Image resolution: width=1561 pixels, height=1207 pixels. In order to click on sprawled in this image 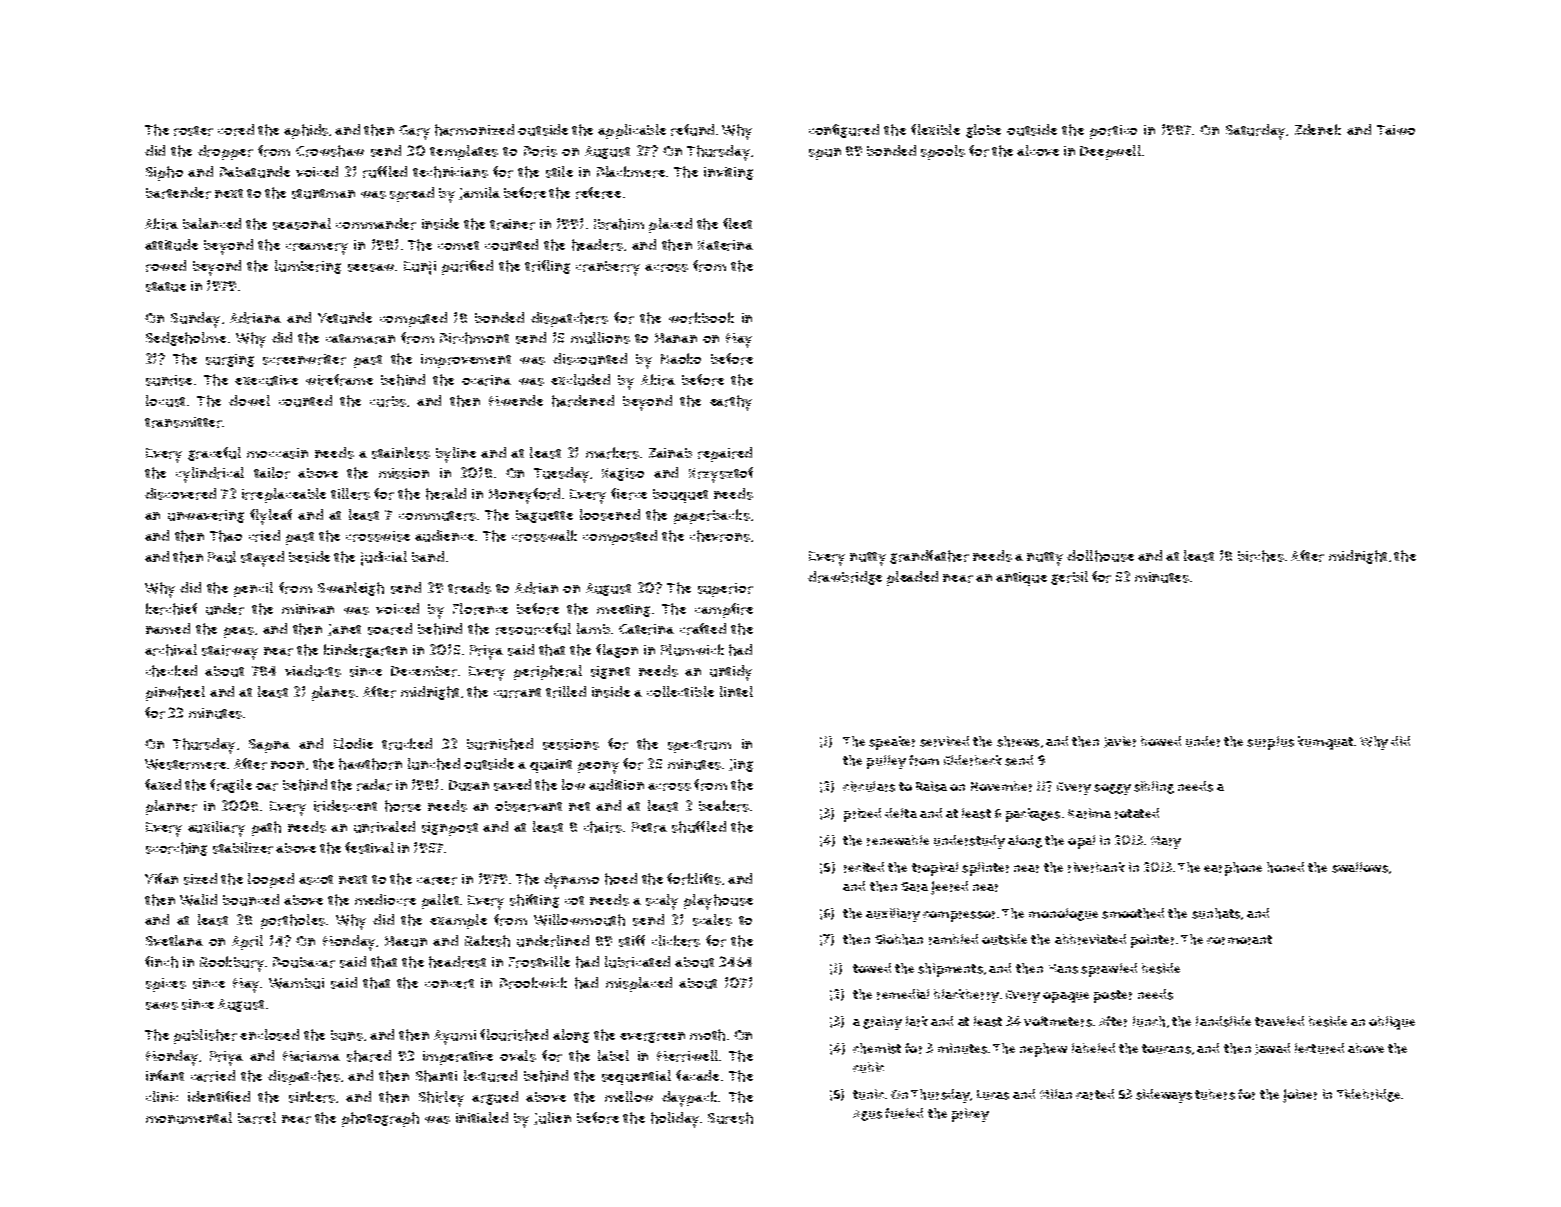, I will do `click(1109, 970)`.
